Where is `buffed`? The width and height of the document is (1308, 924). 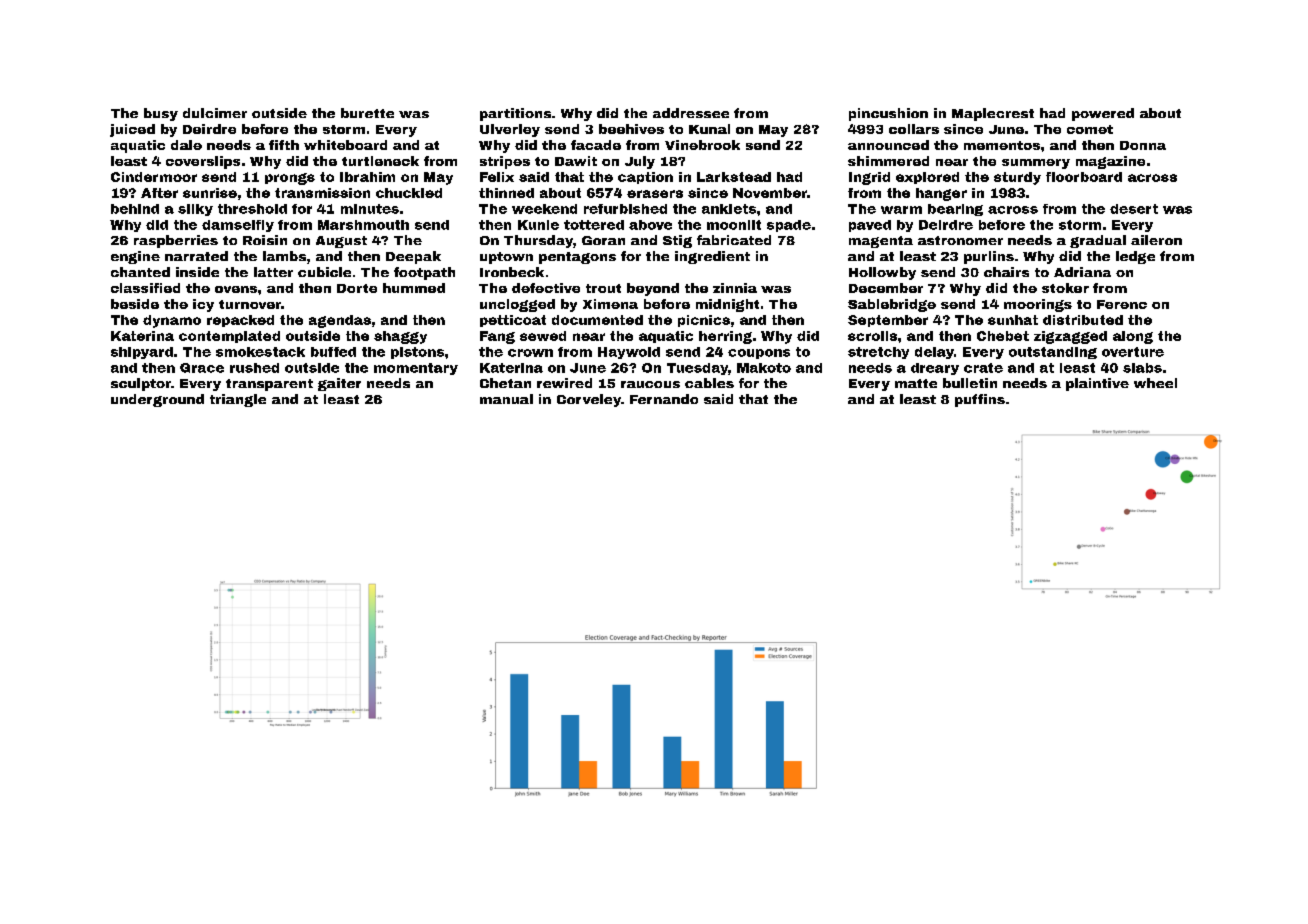
buffed is located at coordinates (333, 352).
